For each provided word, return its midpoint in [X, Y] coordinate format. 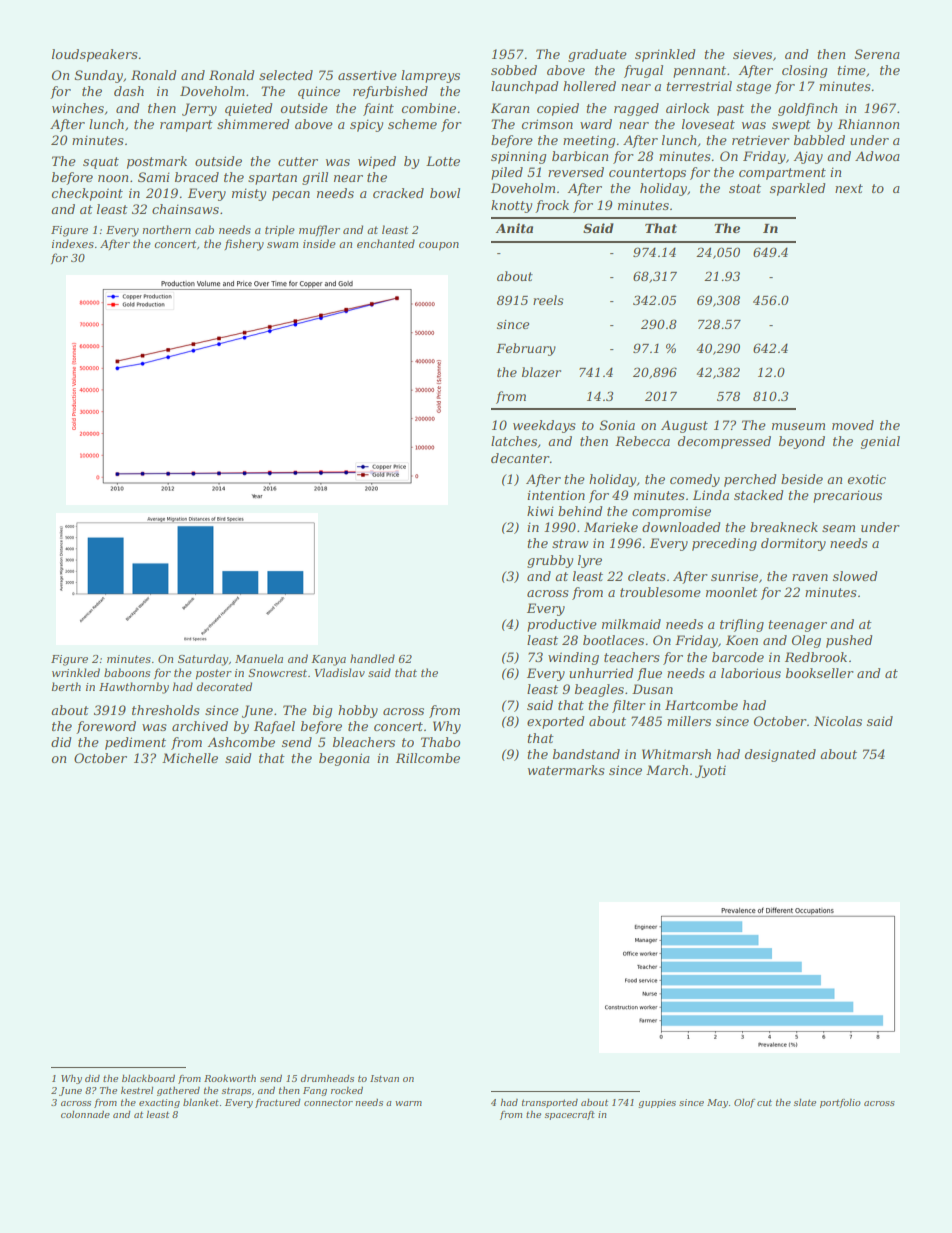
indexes [73, 243]
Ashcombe [241, 742]
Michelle [190, 758]
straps [236, 1091]
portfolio [840, 1103]
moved [853, 425]
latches [514, 441]
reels [548, 300]
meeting [589, 141]
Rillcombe [428, 758]
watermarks [566, 770]
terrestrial [699, 86]
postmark [157, 162]
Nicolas [838, 721]
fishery [244, 245]
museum [798, 426]
